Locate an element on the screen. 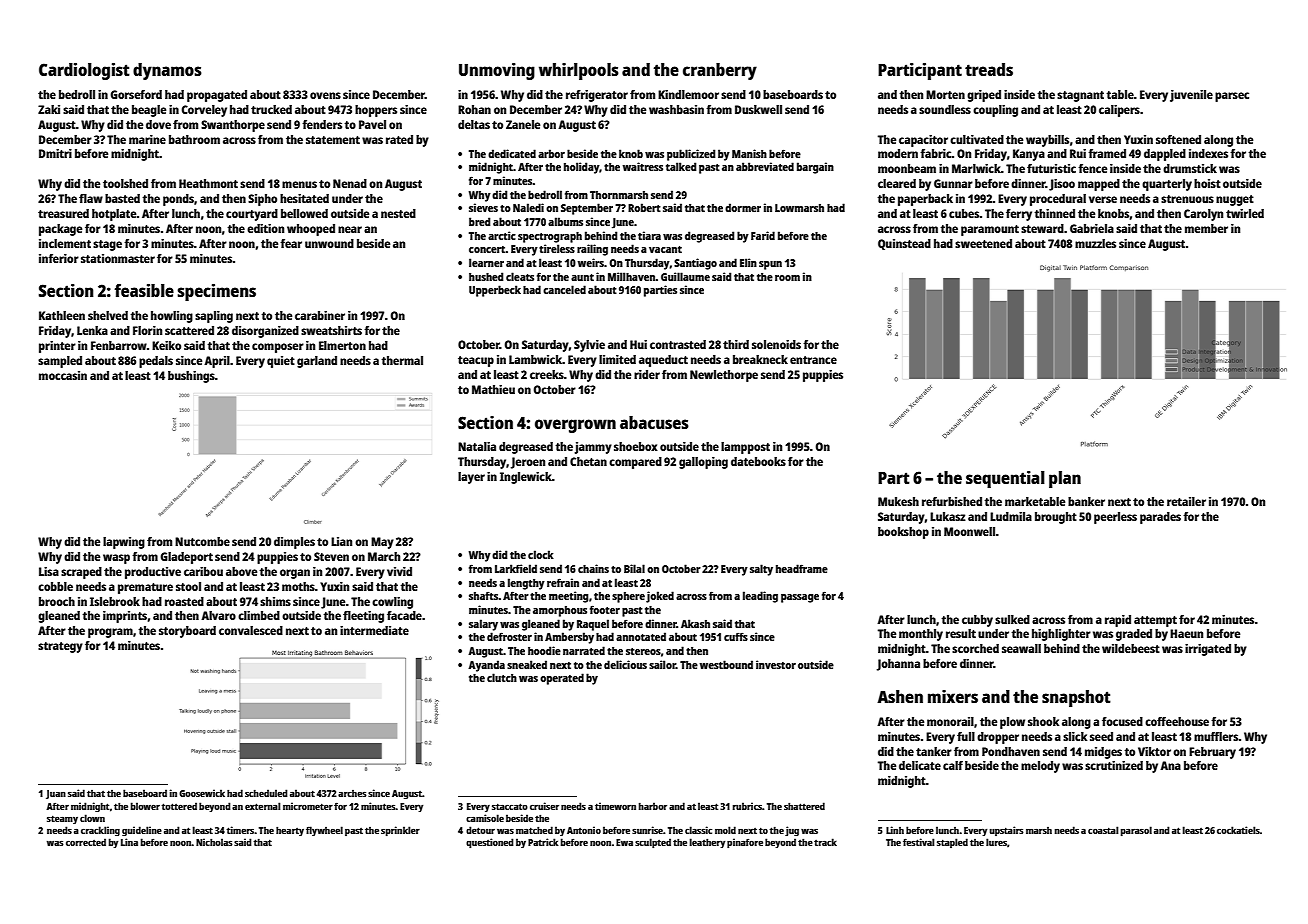 Image resolution: width=1308 pixels, height=924 pixels. Goosewick is located at coordinates (202, 793).
